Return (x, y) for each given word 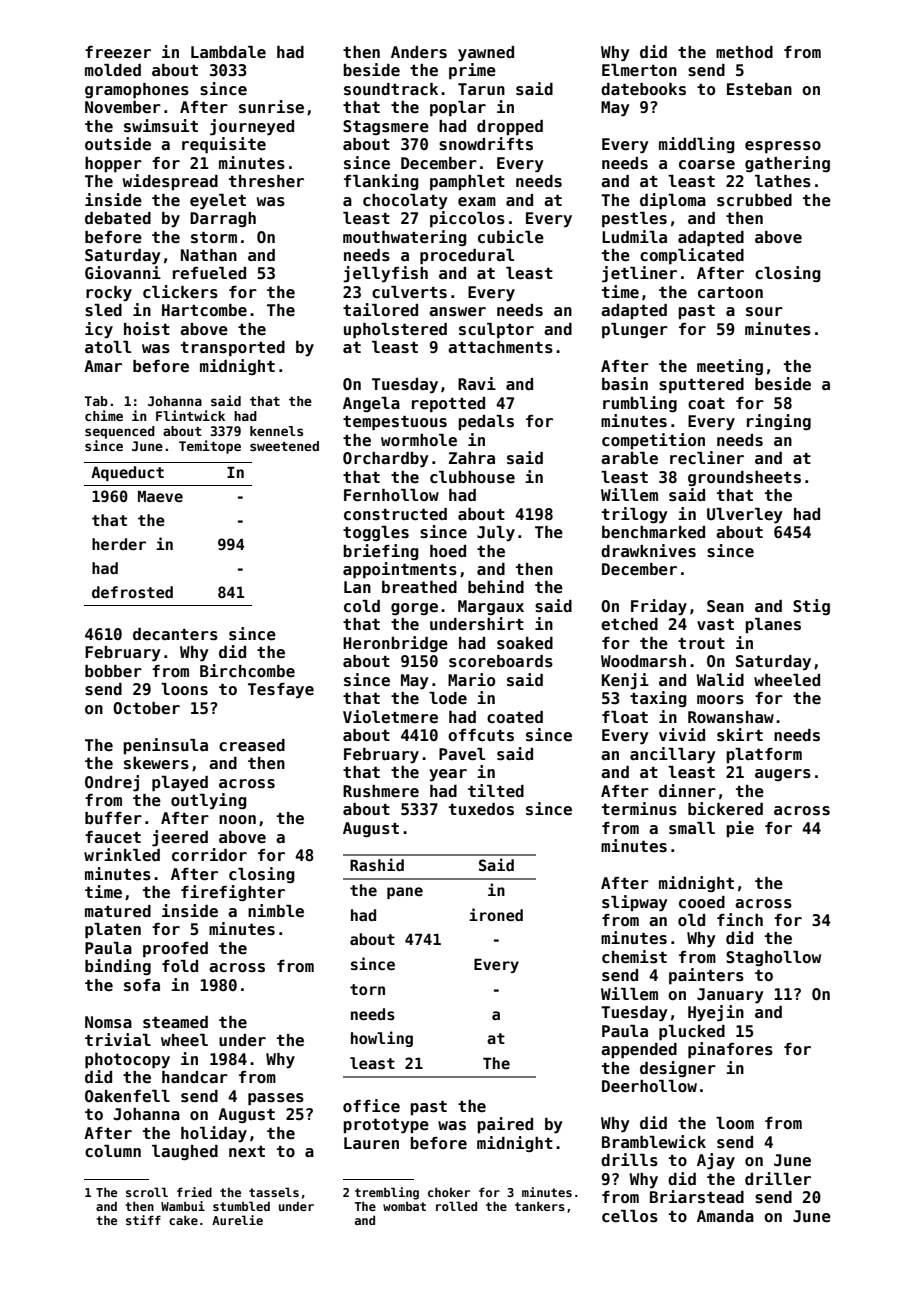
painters (706, 976)
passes (276, 1099)
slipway (635, 903)
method (744, 52)
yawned (486, 54)
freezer (118, 52)
